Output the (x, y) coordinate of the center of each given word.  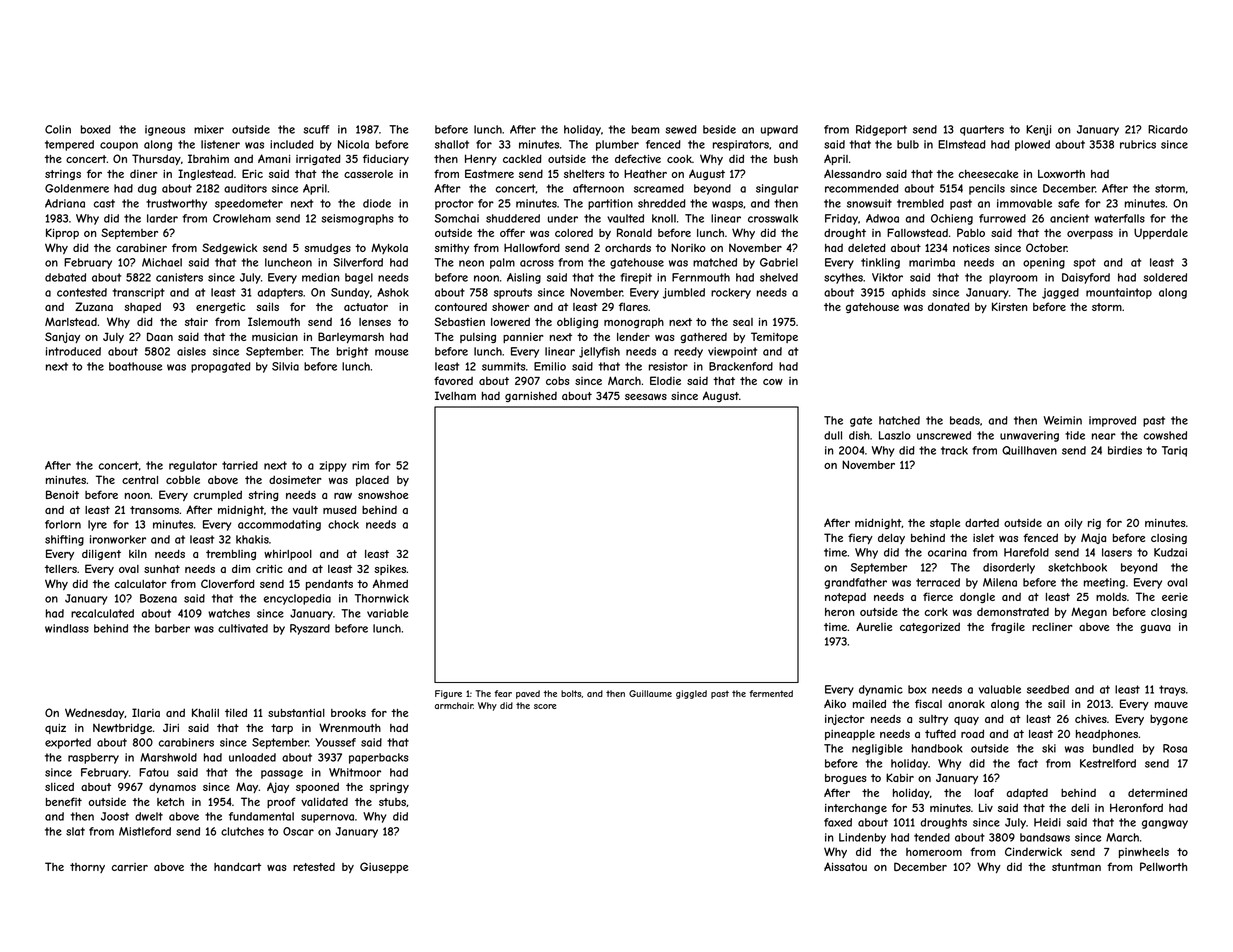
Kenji (1038, 130)
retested (314, 867)
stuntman (1076, 867)
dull (833, 435)
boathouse (135, 366)
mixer (209, 129)
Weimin (1063, 420)
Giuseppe (384, 867)
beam (645, 129)
